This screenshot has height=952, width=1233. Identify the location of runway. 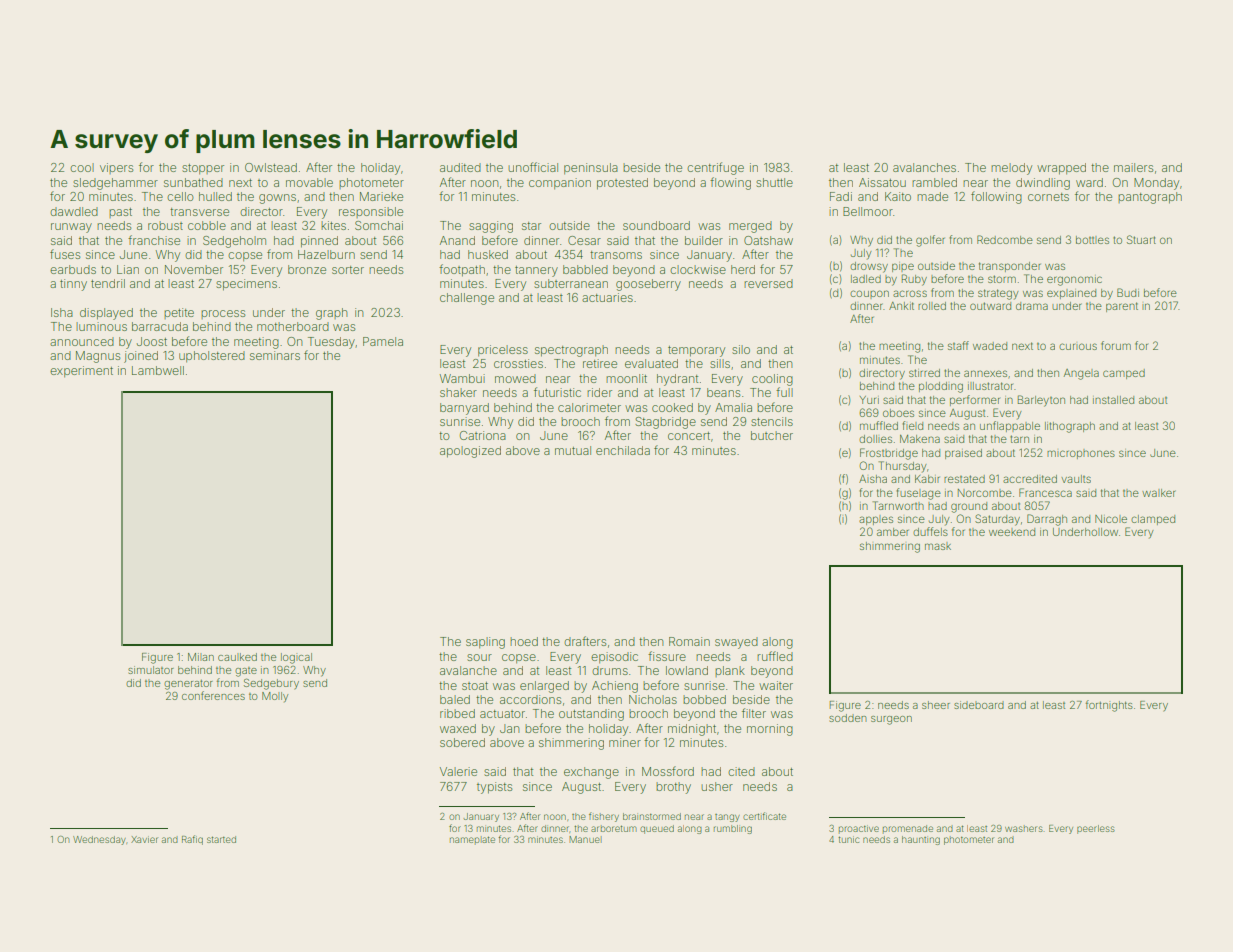
(71, 228).
